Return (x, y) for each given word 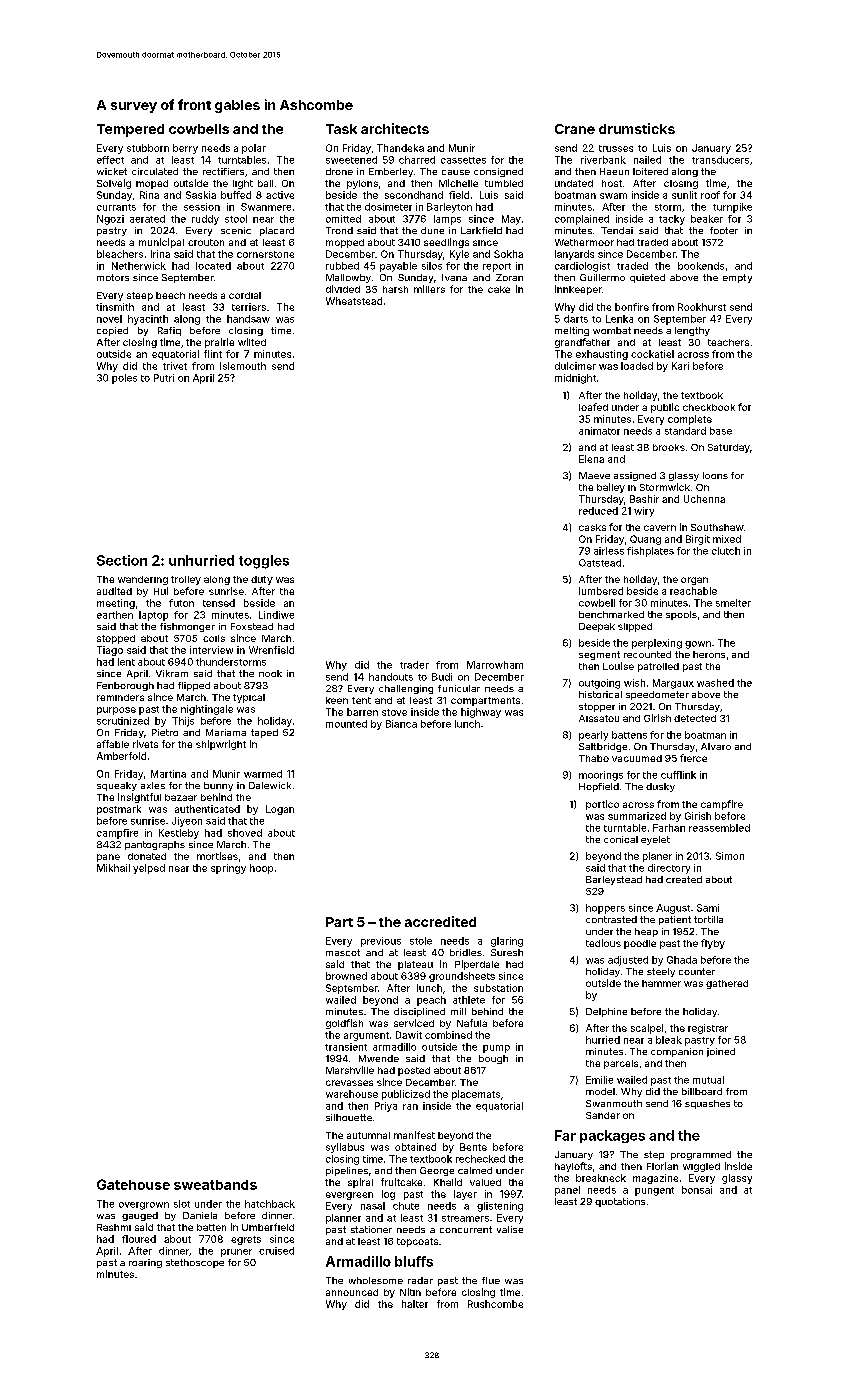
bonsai (697, 1190)
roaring (145, 1263)
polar (254, 149)
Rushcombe (495, 1304)
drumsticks (637, 128)
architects (395, 128)
